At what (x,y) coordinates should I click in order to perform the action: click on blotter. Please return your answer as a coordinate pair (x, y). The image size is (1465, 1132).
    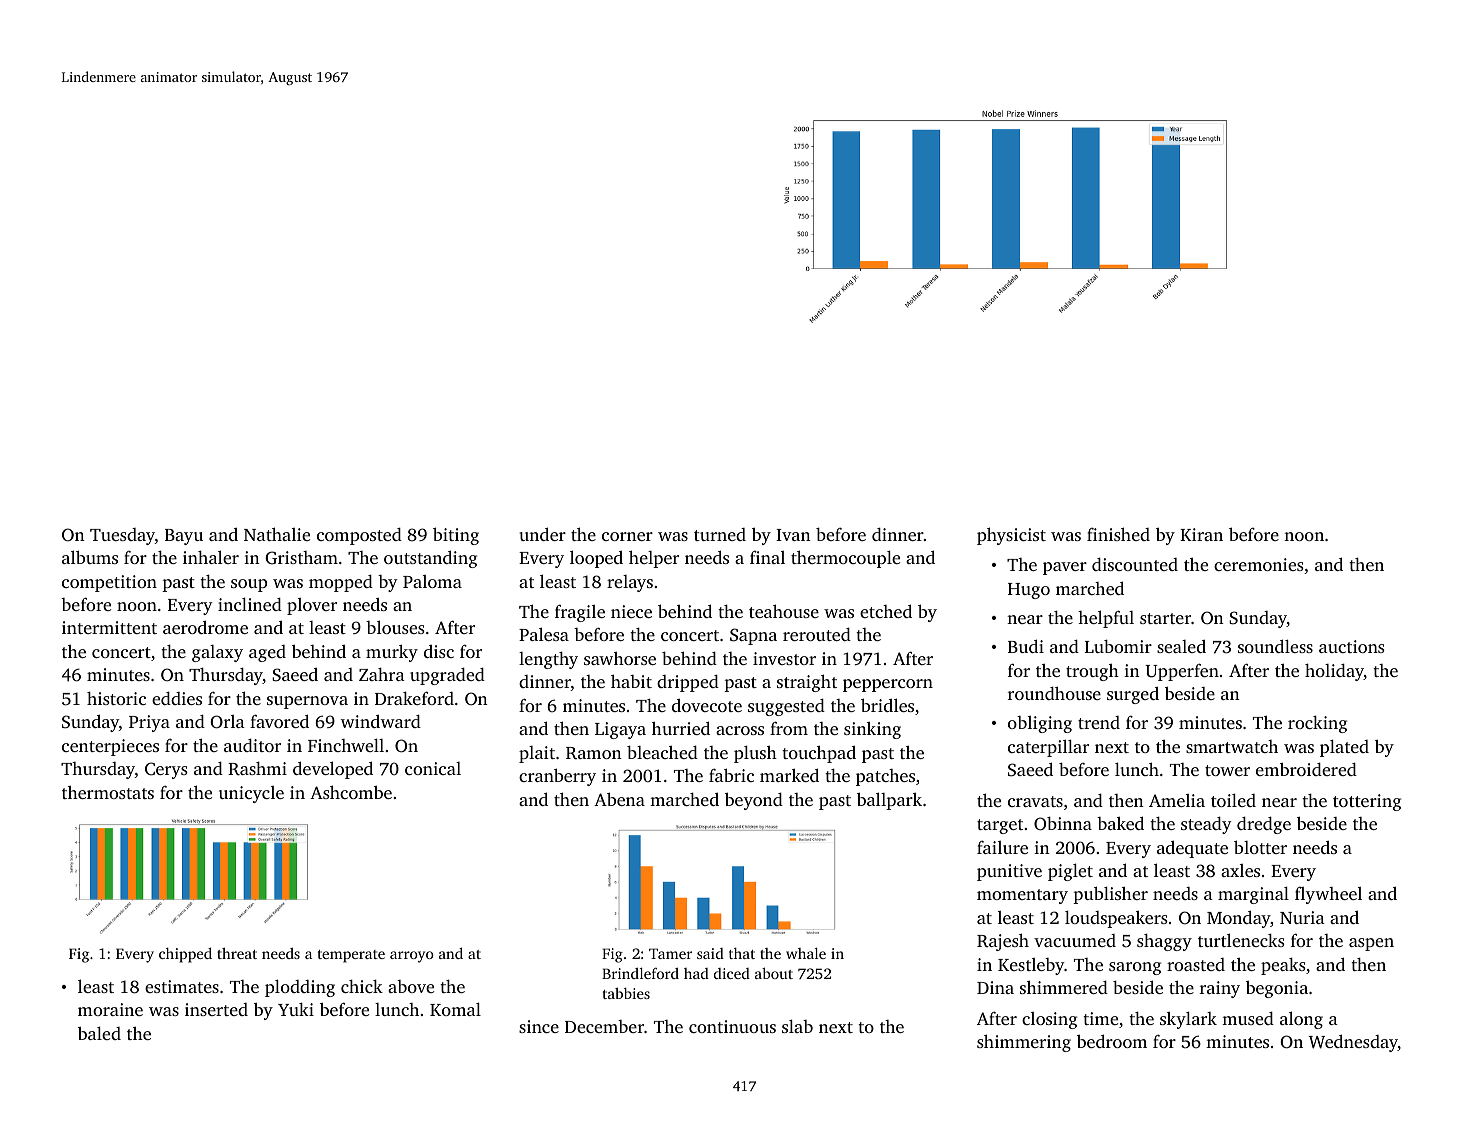
    Looking at the image, I should click on (1260, 847).
